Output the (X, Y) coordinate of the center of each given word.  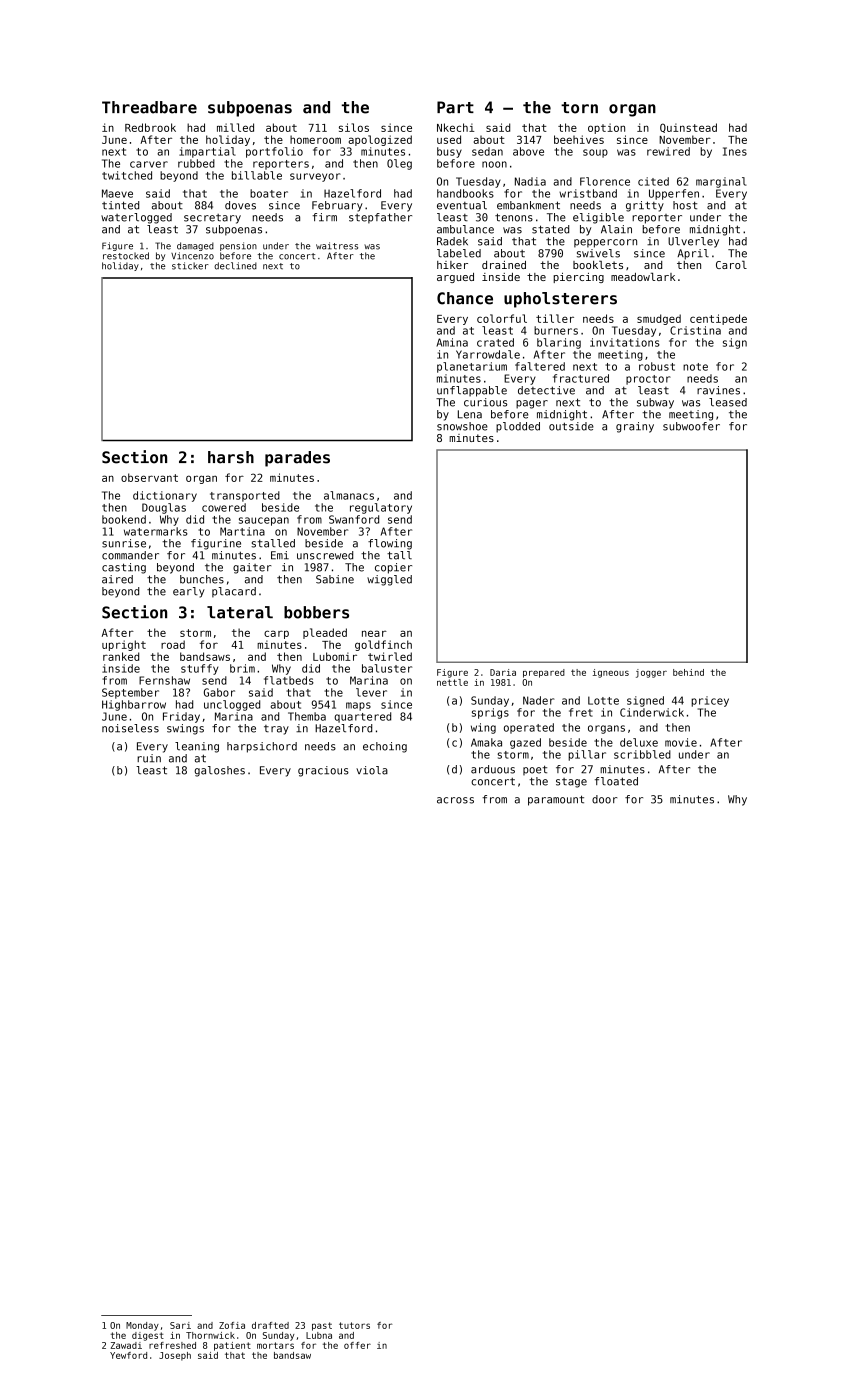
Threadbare (149, 107)
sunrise (124, 543)
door (604, 799)
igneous (611, 673)
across (455, 800)
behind (688, 672)
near (374, 633)
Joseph (175, 1356)
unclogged (232, 705)
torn (579, 108)
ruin (149, 758)
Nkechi (455, 127)
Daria (503, 672)
